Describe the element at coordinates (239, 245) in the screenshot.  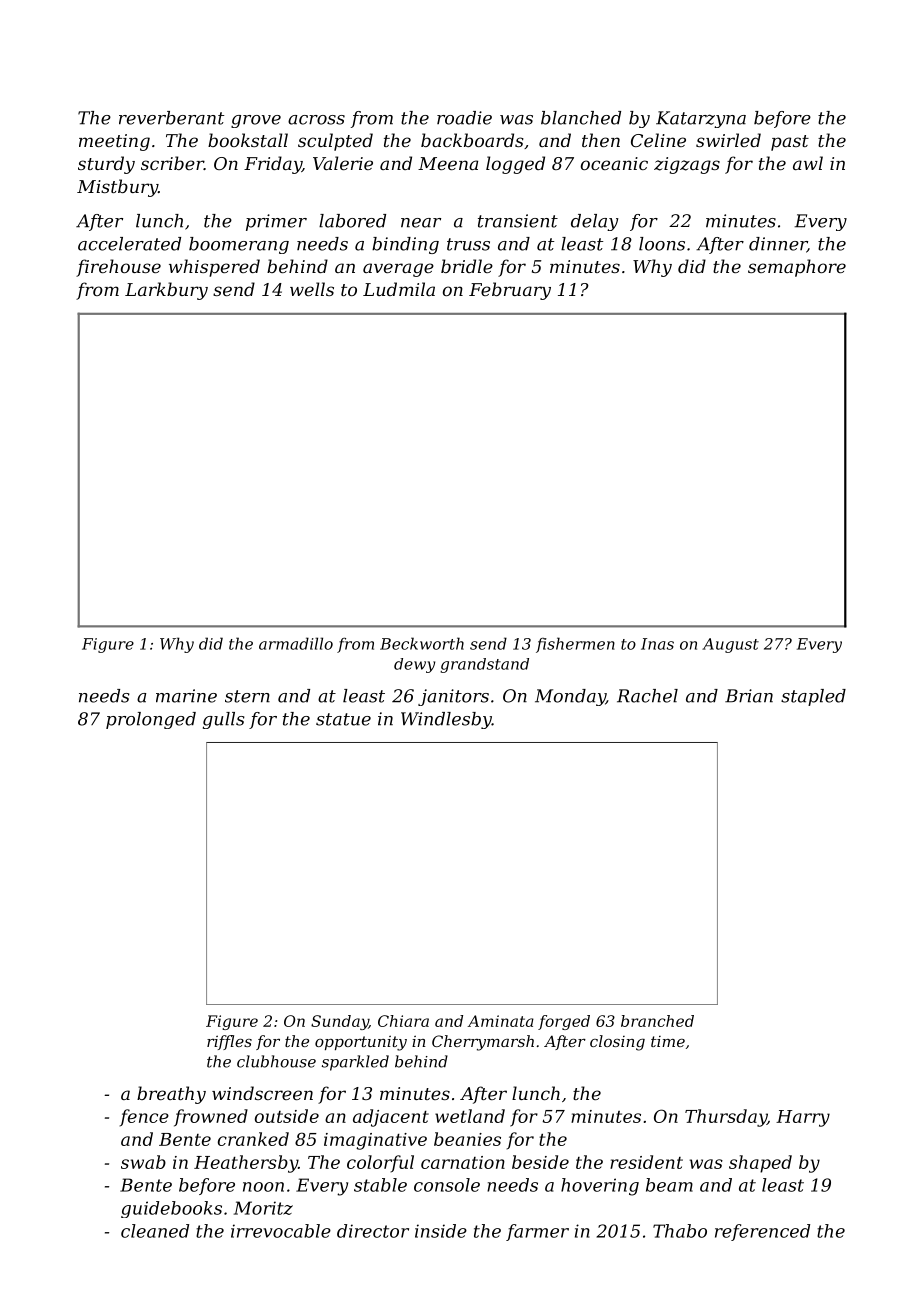
I see `boomerang` at that location.
